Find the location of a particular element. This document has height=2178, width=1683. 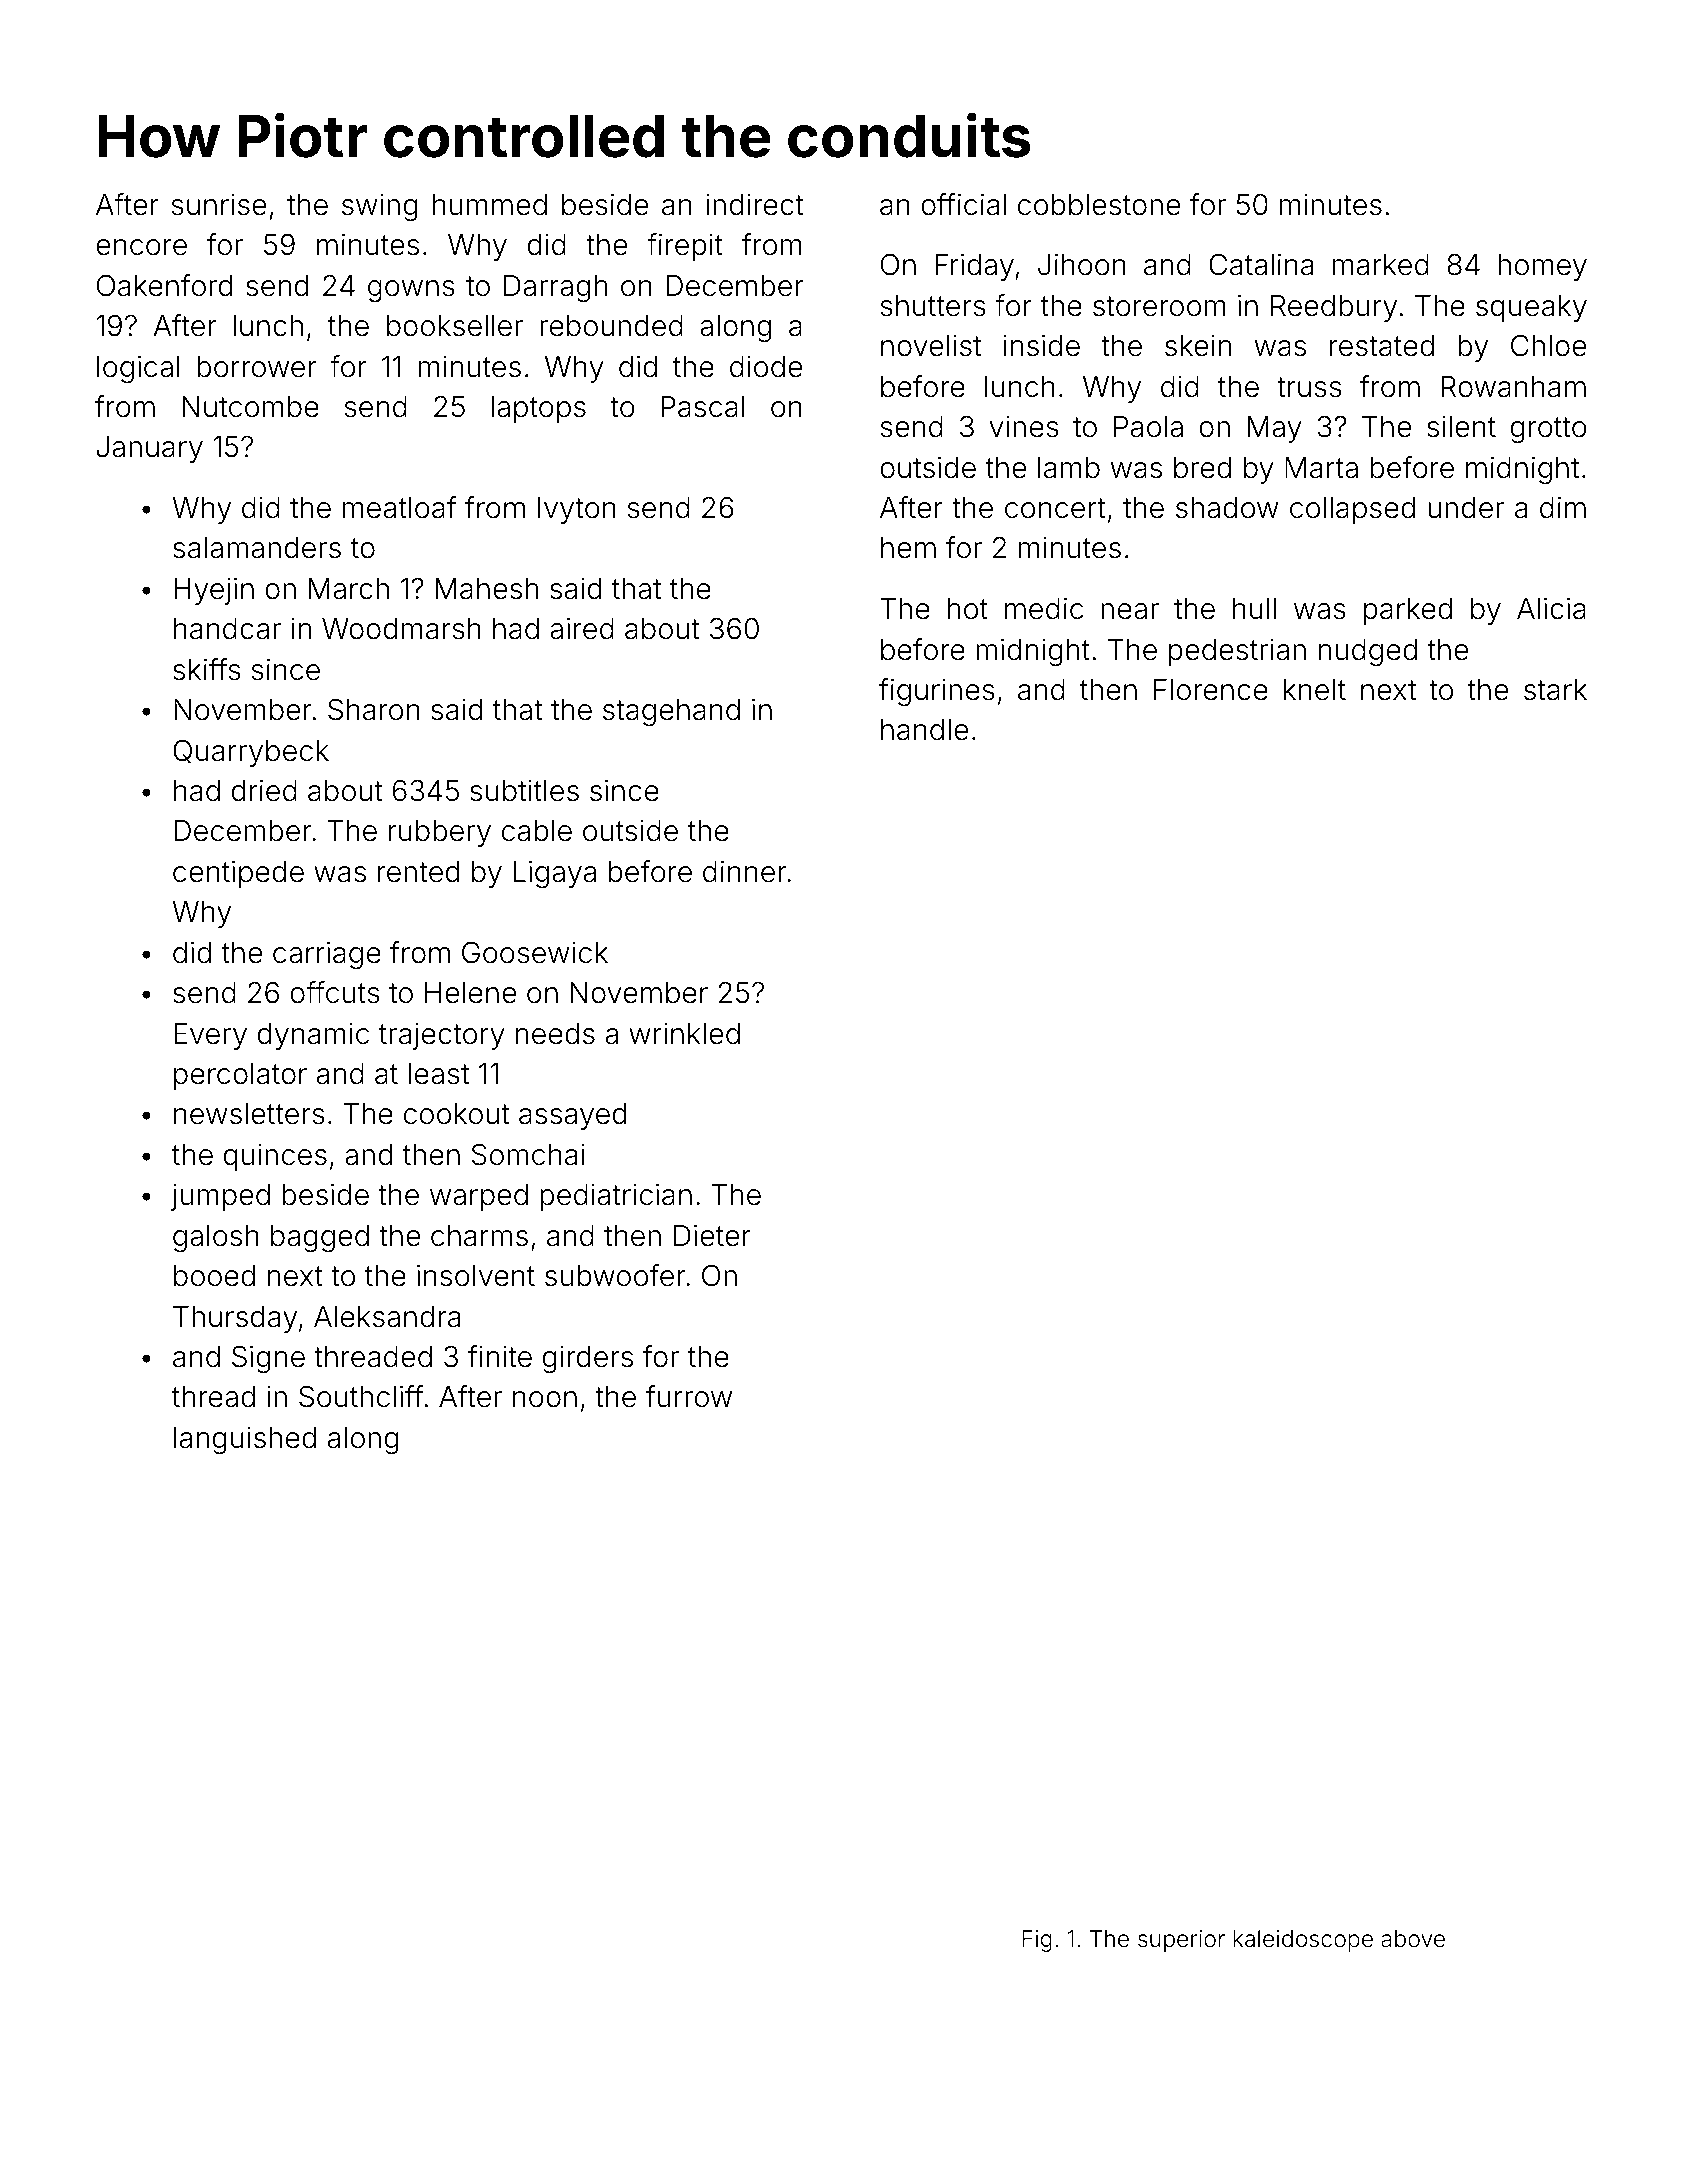

languished is located at coordinates (245, 1440).
